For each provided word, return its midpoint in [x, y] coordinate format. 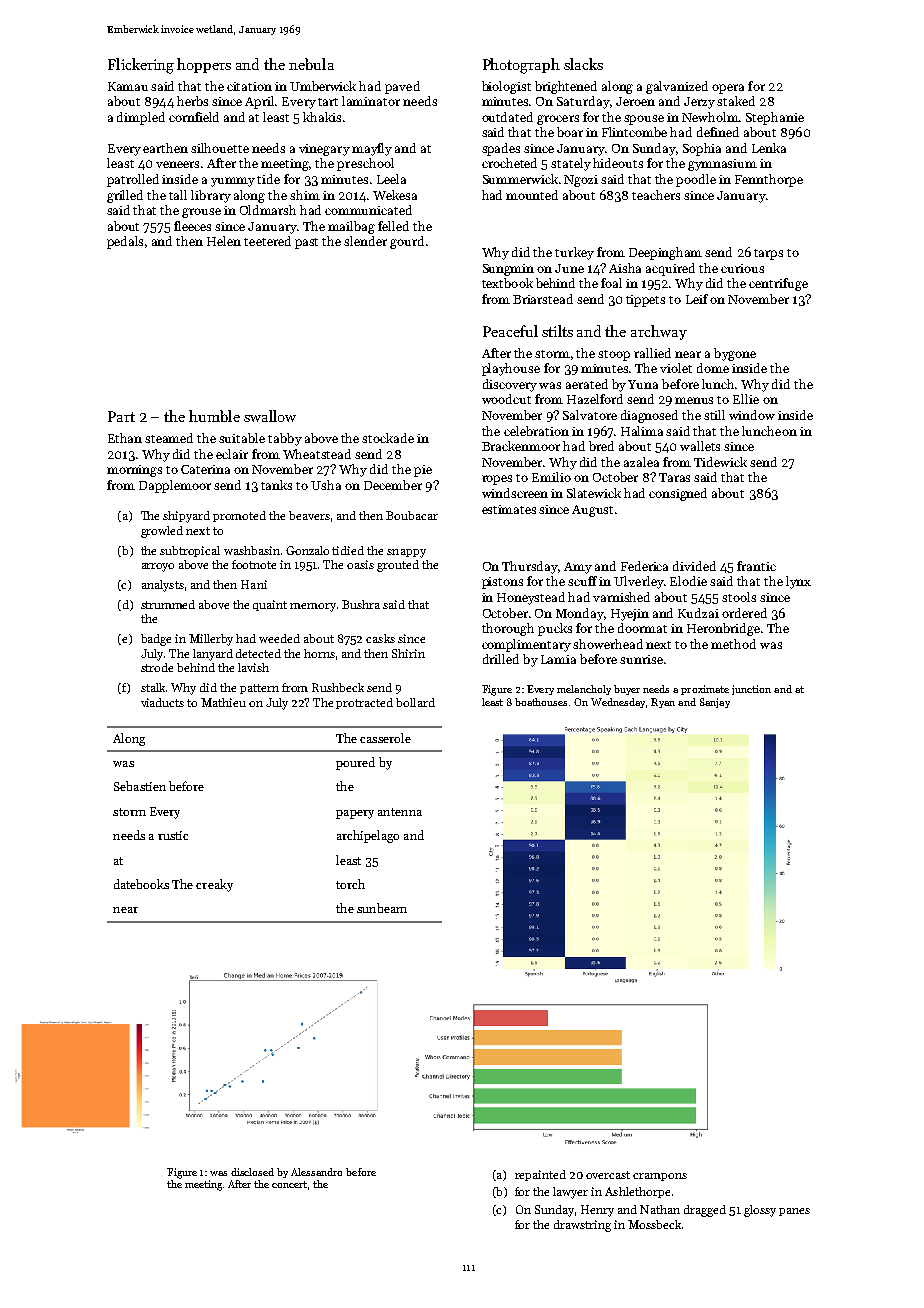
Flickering [141, 66]
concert [289, 1184]
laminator [371, 101]
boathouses [541, 702]
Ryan [663, 703]
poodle [696, 180]
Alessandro [316, 1172]
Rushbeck [338, 687]
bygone [735, 354]
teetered [267, 241]
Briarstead [543, 299]
